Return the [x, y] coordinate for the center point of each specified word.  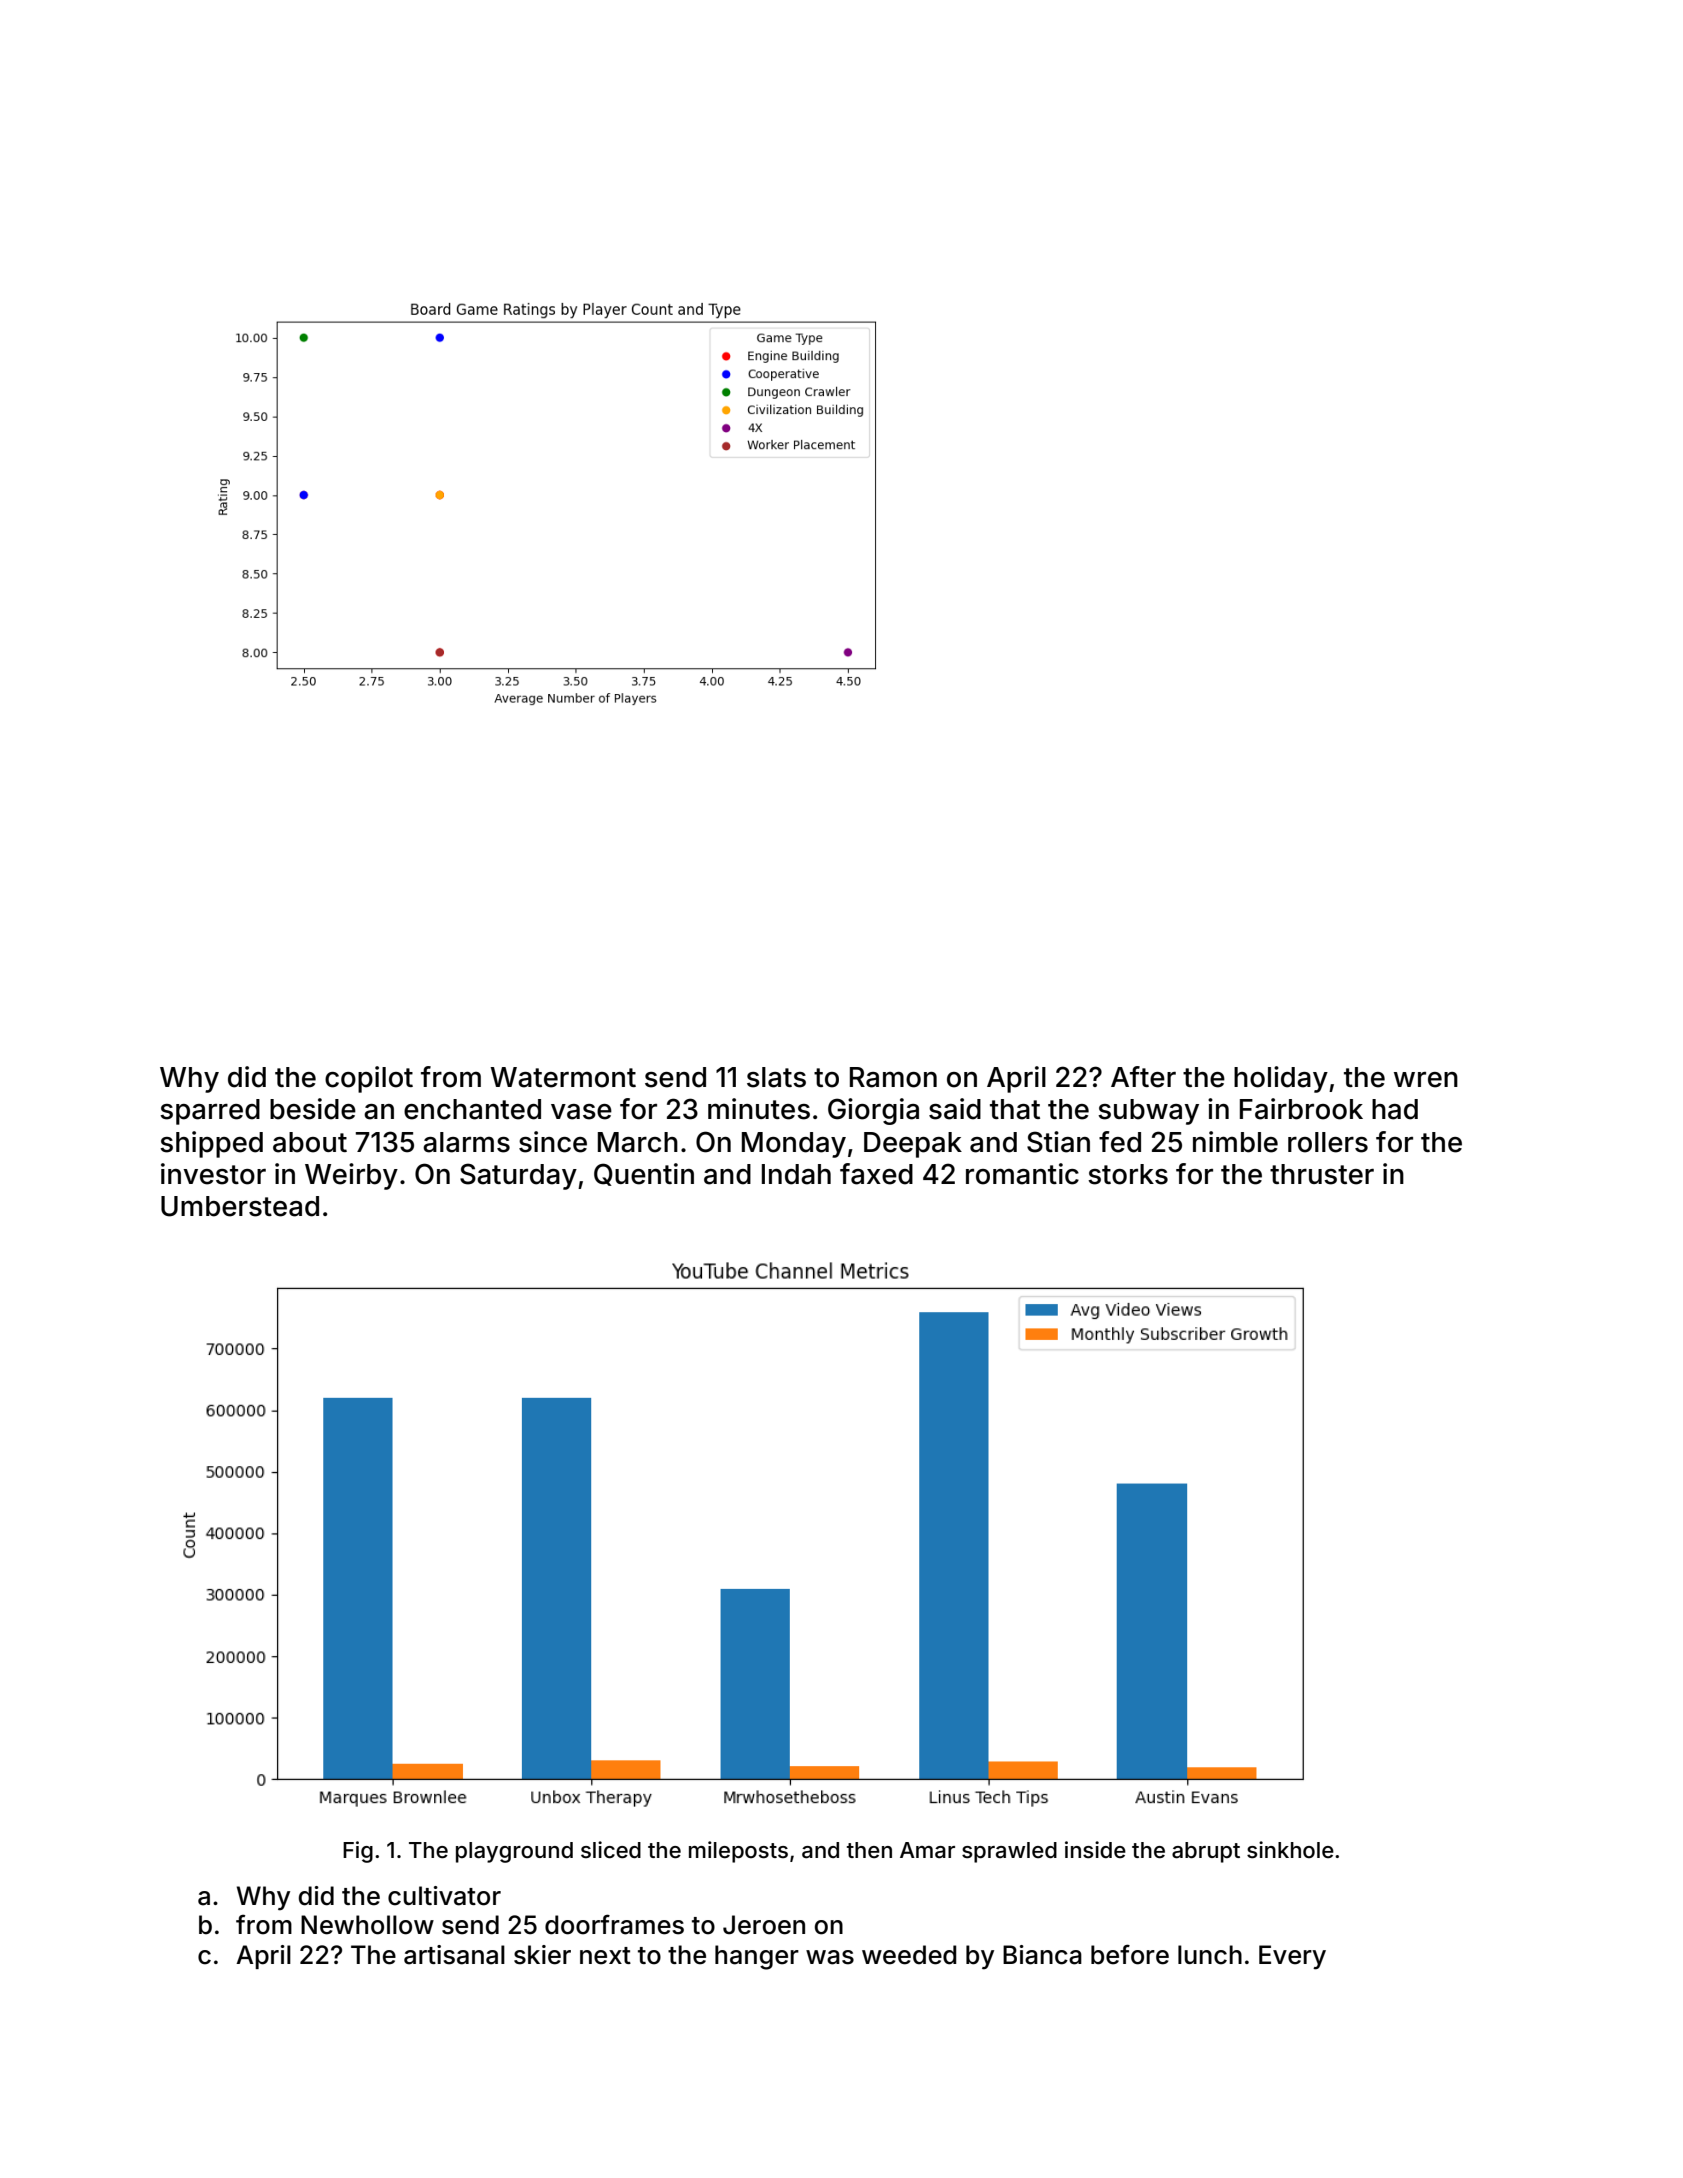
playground [514, 1852]
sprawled [1009, 1852]
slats [776, 1077]
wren [1426, 1080]
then [869, 1850]
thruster [1322, 1174]
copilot [369, 1079]
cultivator [444, 1896]
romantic [1022, 1174]
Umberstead [240, 1206]
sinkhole [1290, 1850]
